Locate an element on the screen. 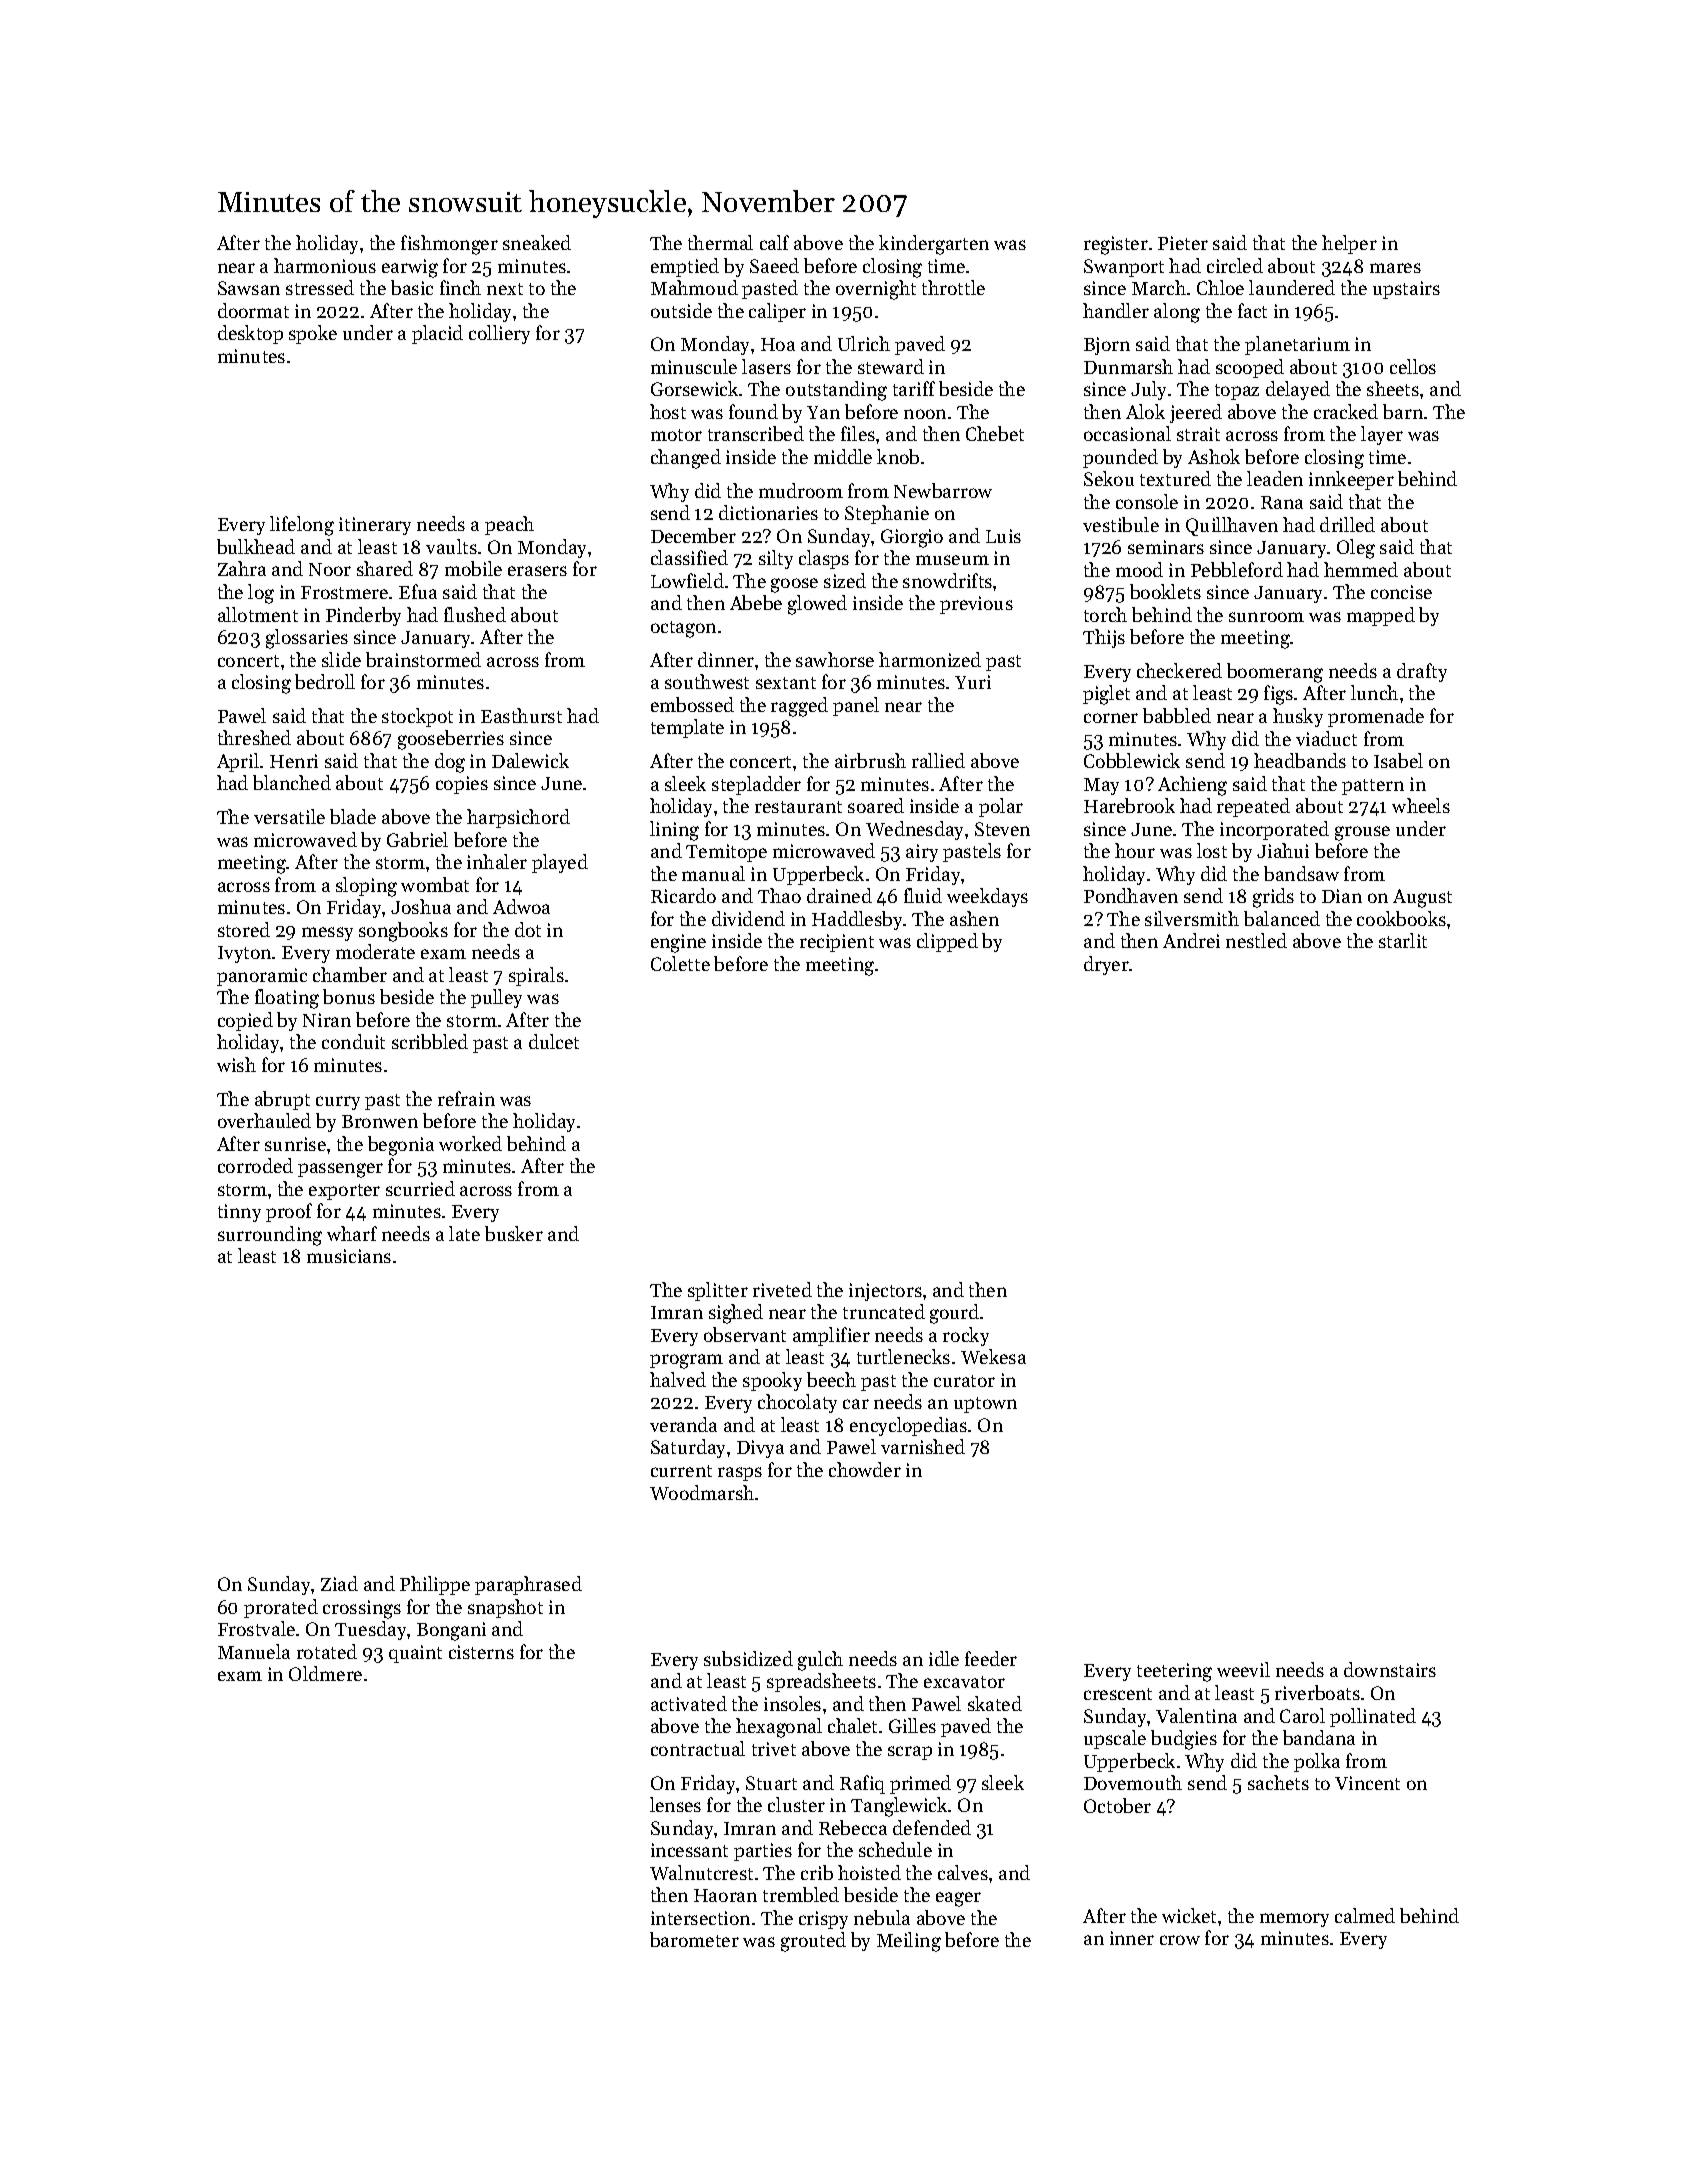 The image size is (1683, 2178). copied is located at coordinates (245, 1021).
